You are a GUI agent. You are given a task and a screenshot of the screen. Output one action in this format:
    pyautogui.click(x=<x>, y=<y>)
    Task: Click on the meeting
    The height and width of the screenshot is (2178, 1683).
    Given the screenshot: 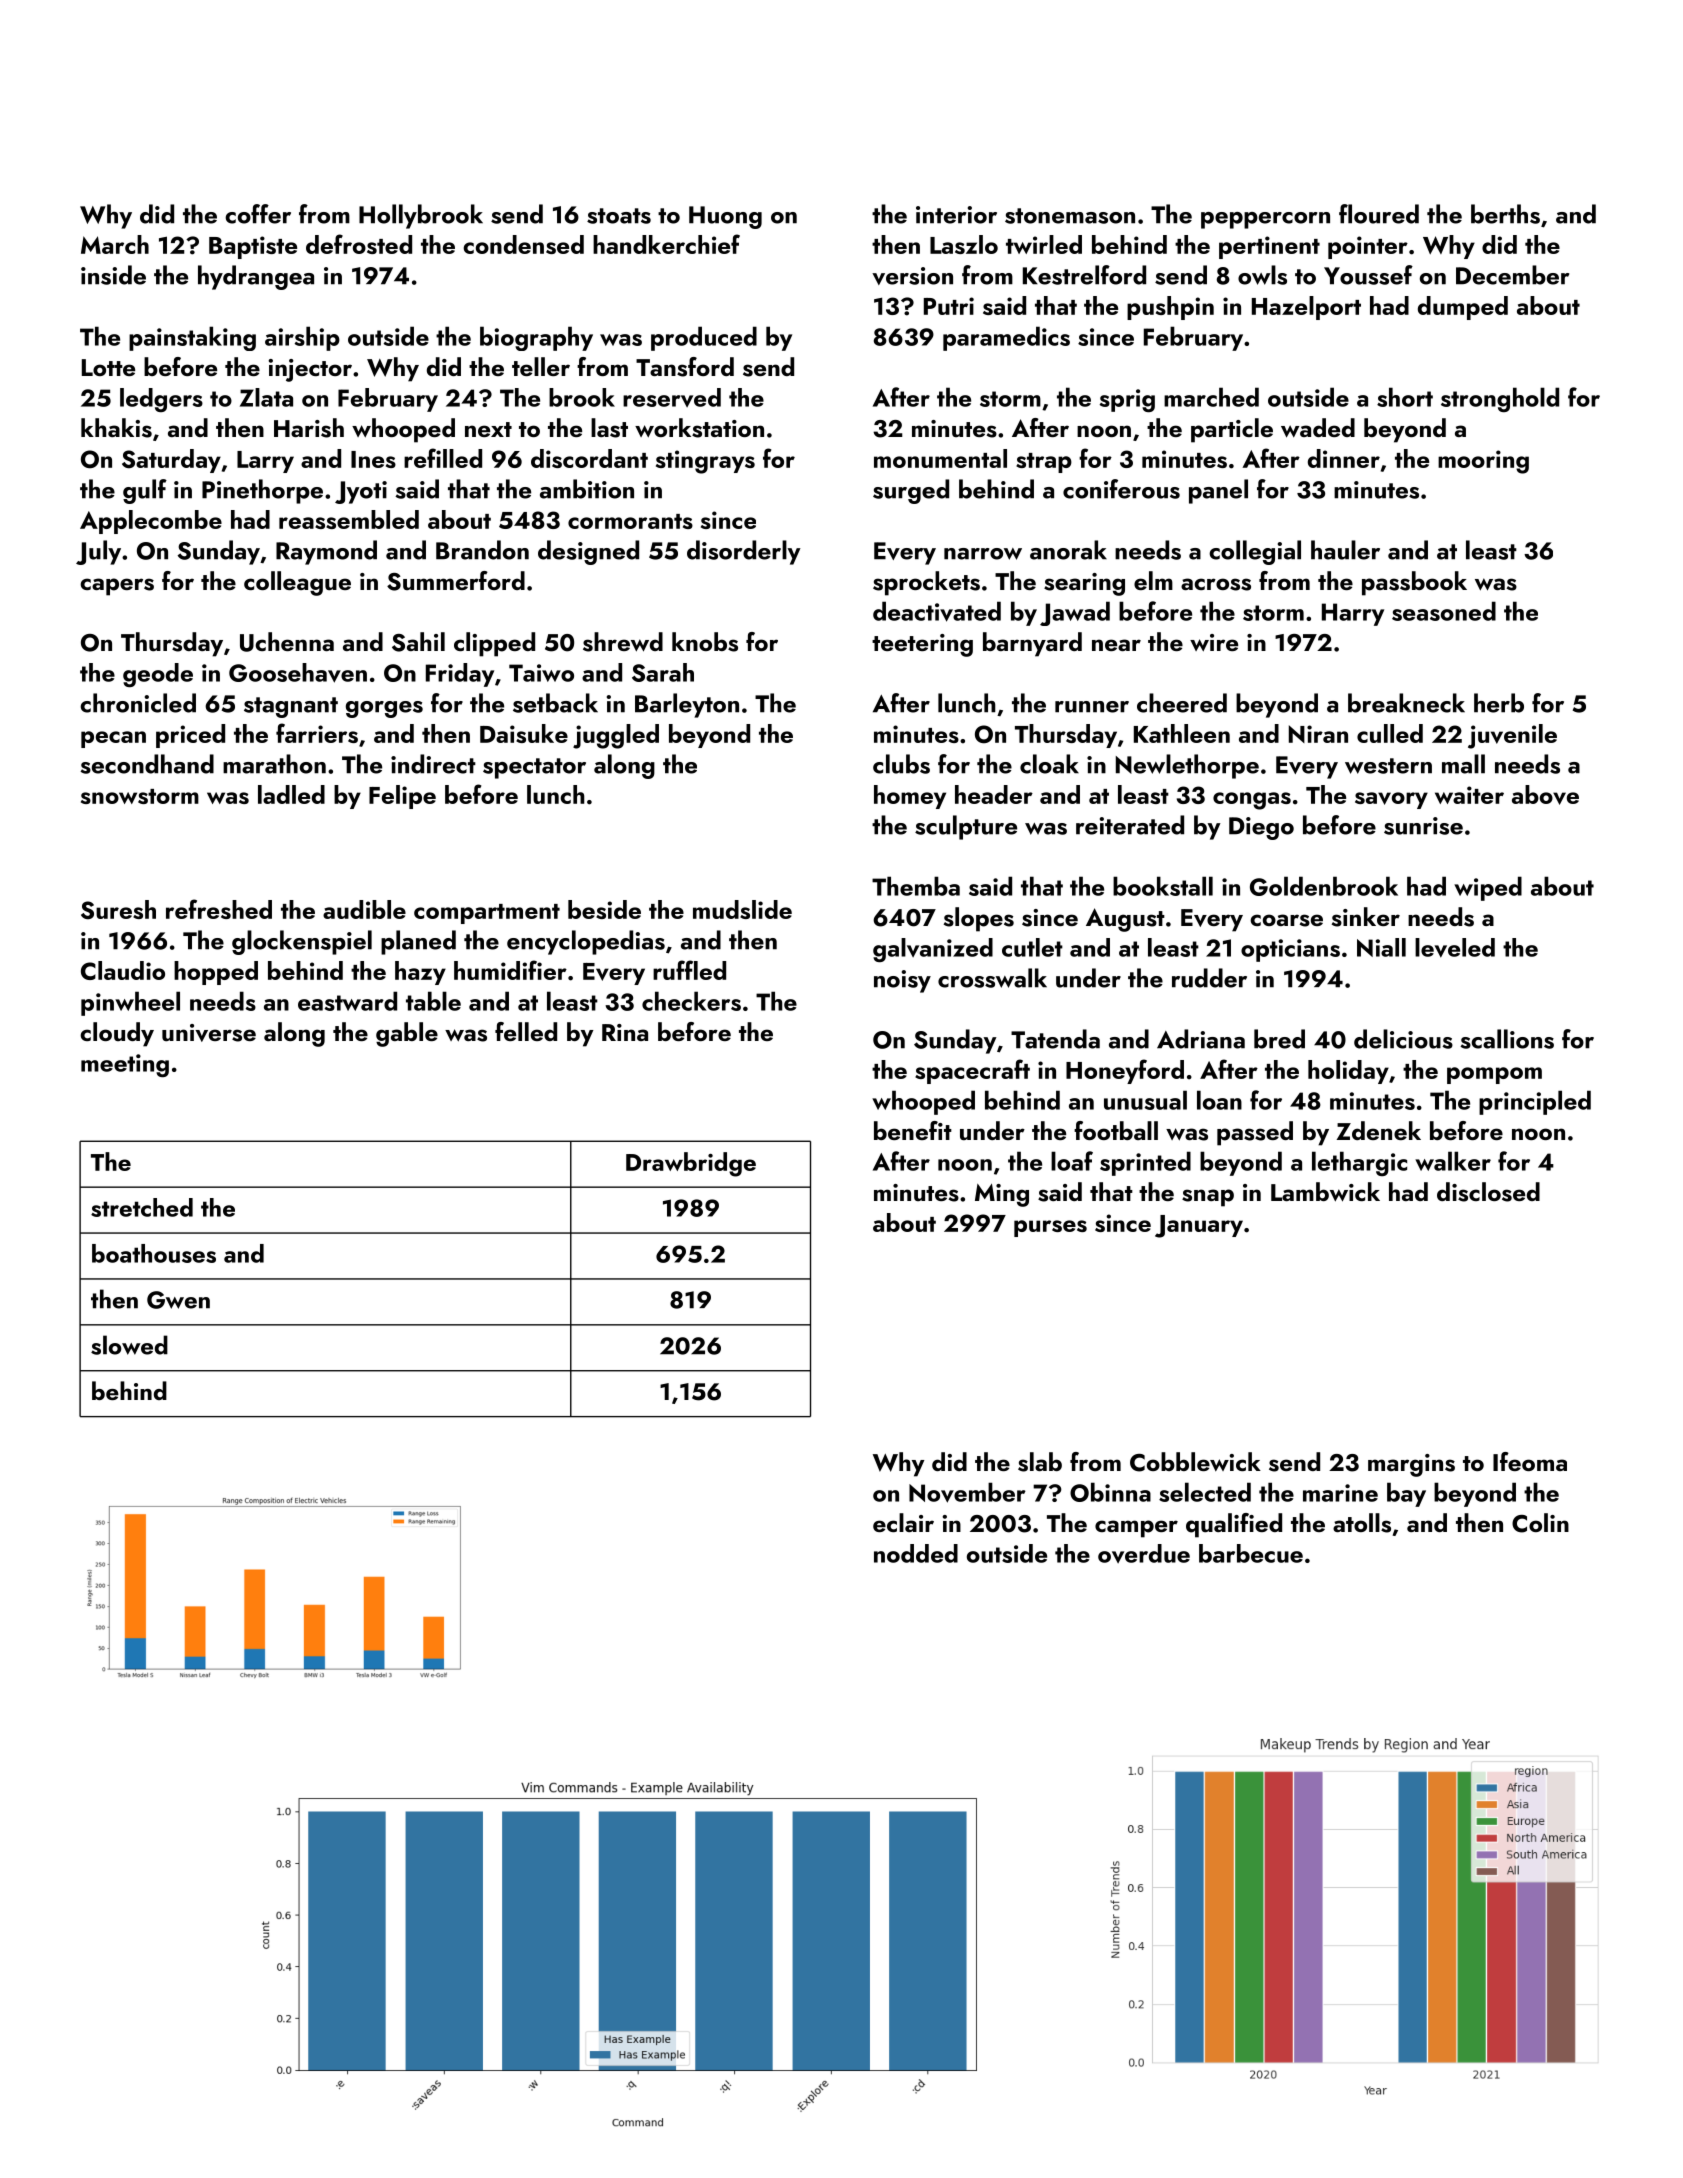 What is the action you would take?
    pyautogui.click(x=125, y=1065)
